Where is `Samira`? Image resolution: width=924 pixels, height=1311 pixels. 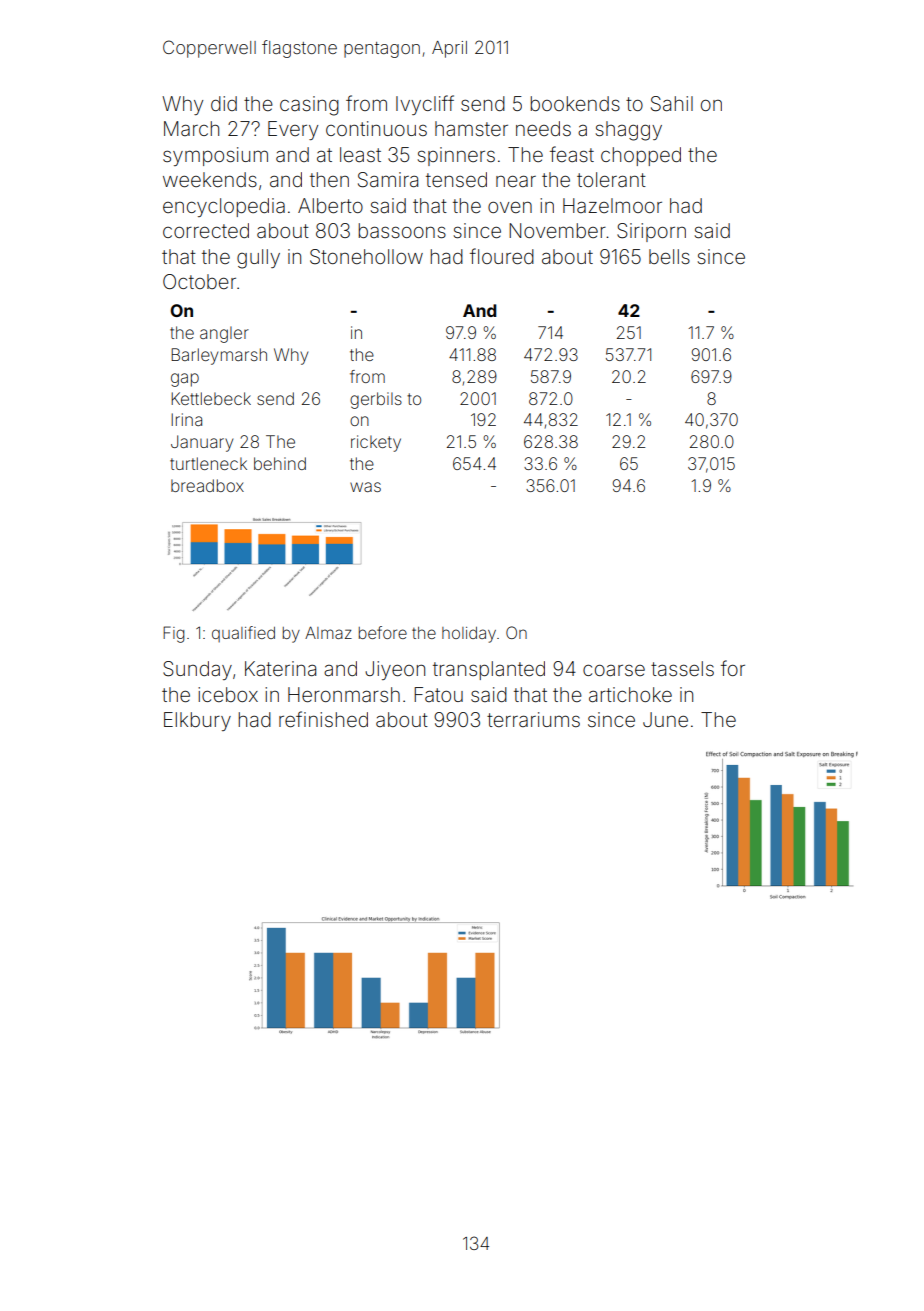
Samira is located at coordinates (388, 180).
